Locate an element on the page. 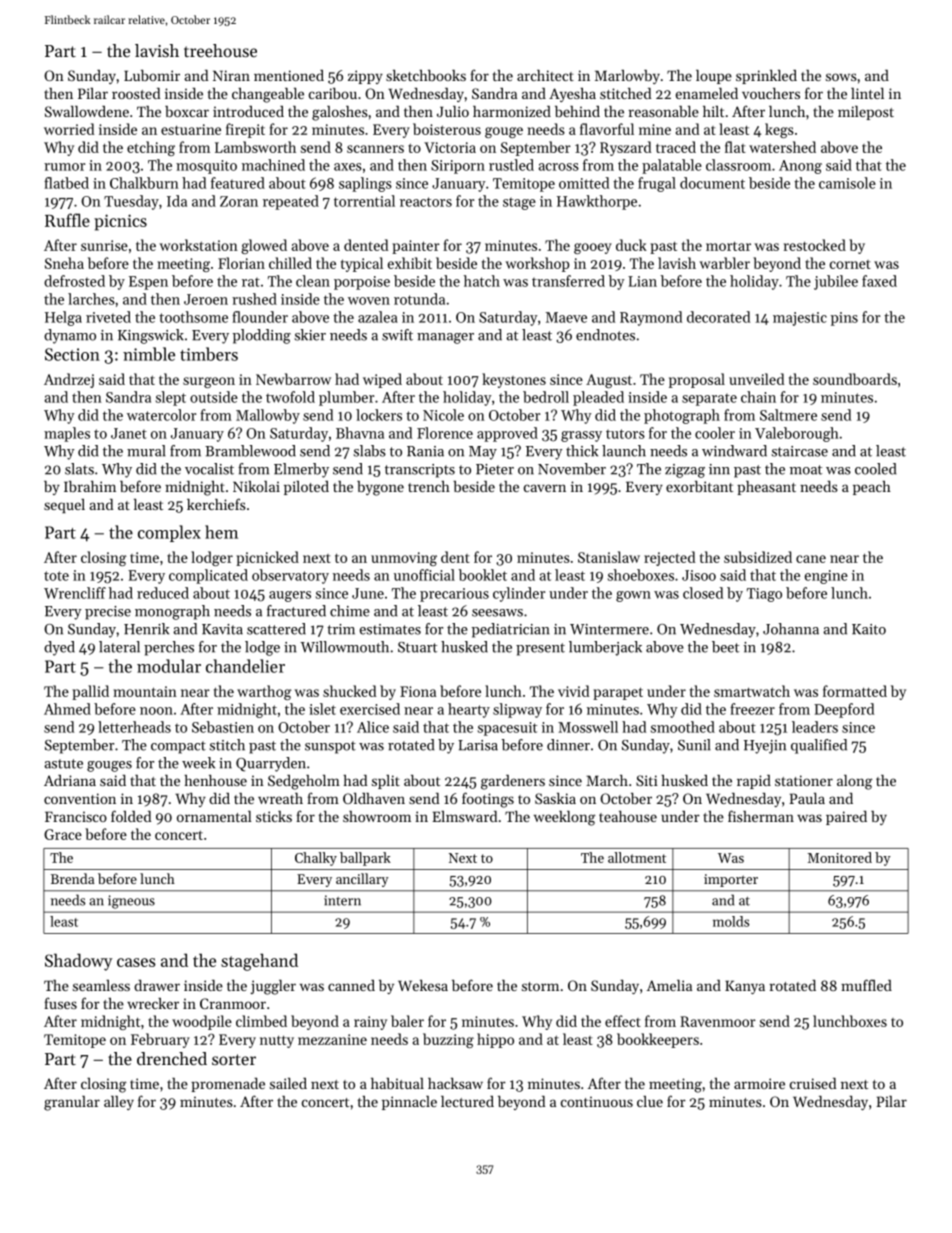 The image size is (952, 1233). Section is located at coordinates (72, 354).
